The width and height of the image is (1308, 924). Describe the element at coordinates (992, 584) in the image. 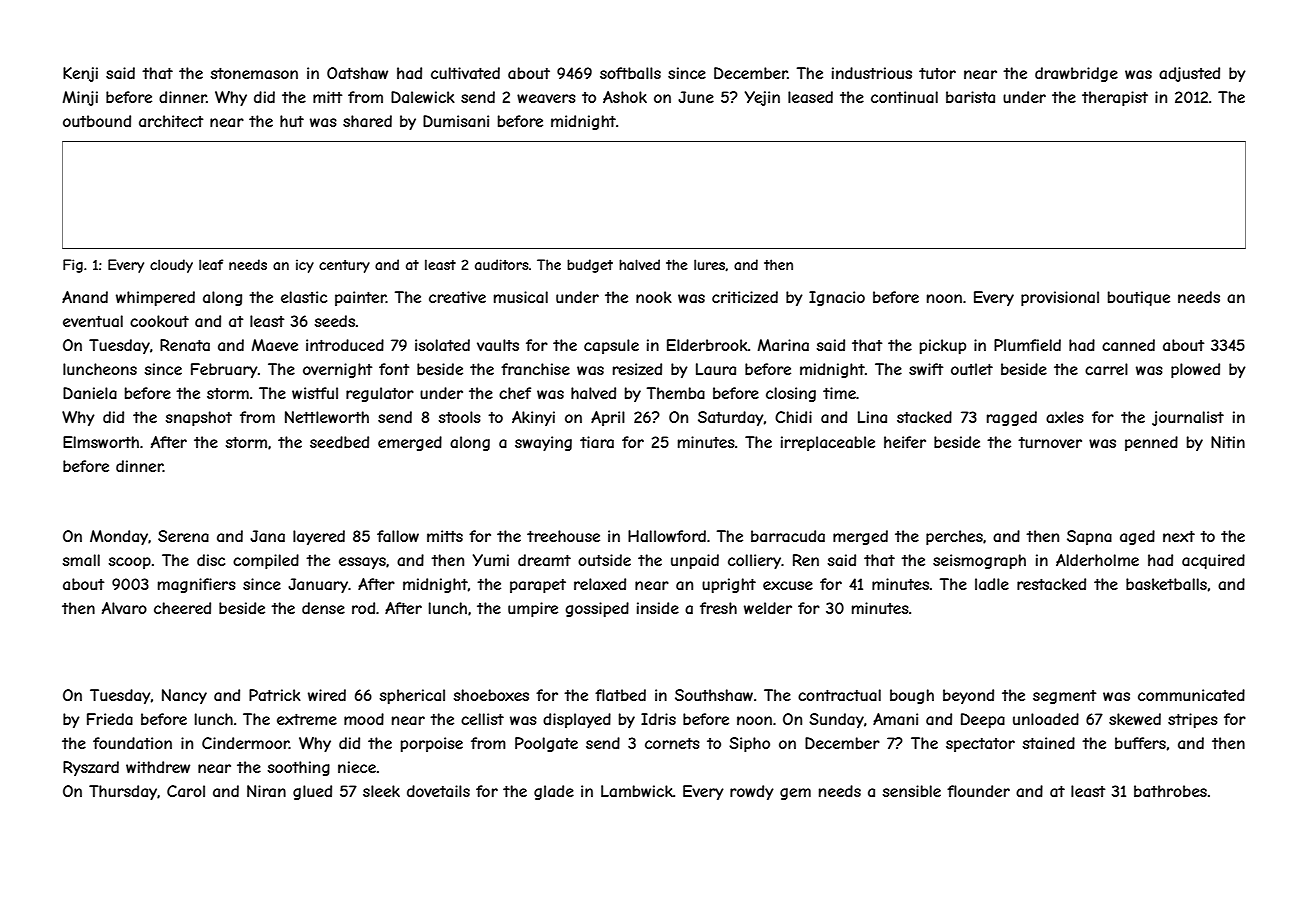

I see `ladle` at that location.
